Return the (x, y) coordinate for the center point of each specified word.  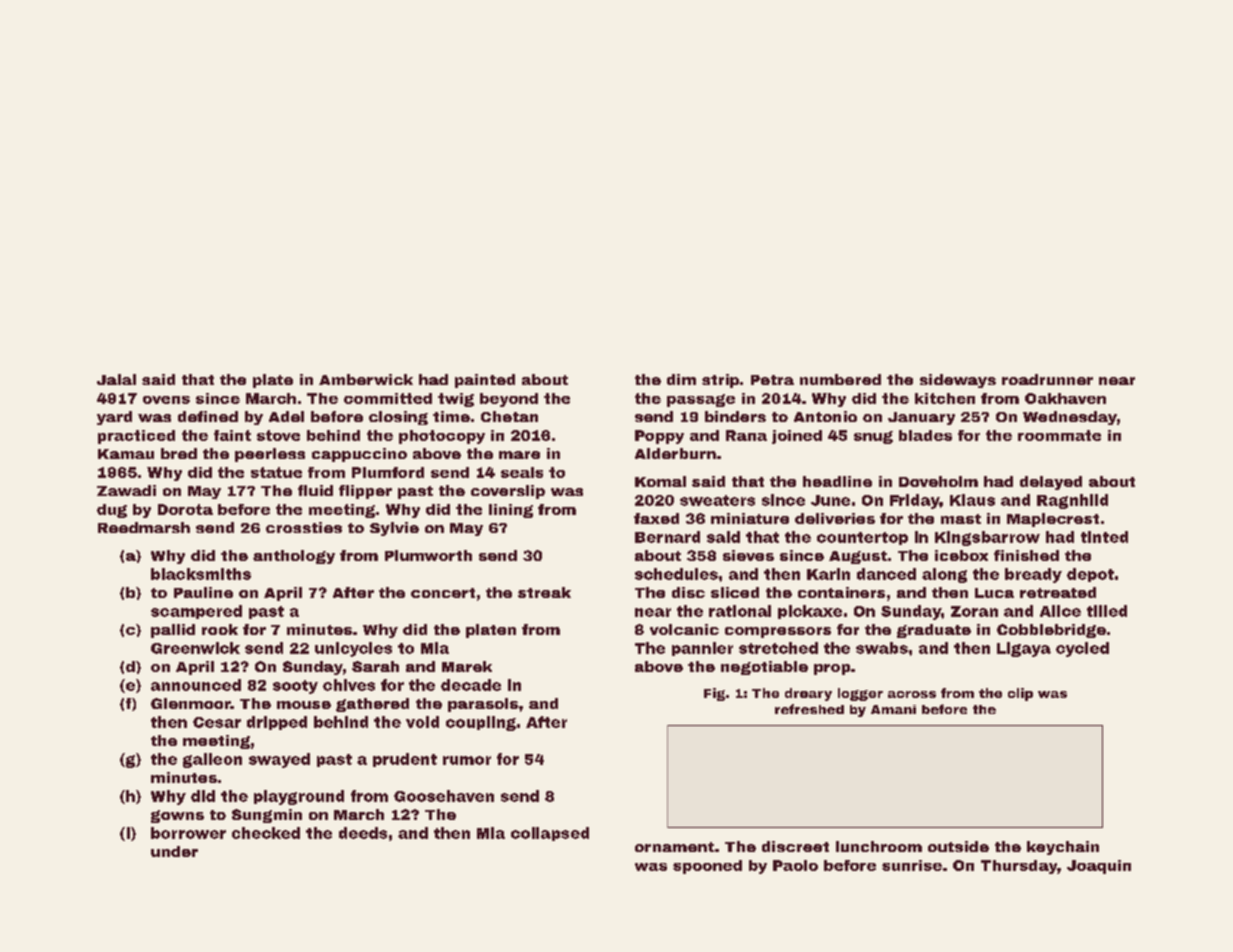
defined (208, 416)
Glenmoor (191, 703)
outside (958, 846)
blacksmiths (201, 574)
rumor (467, 760)
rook (220, 629)
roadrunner (1047, 379)
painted (485, 381)
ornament (674, 847)
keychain (1063, 848)
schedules (676, 574)
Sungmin (267, 816)
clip (1020, 694)
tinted (1104, 537)
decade (471, 685)
